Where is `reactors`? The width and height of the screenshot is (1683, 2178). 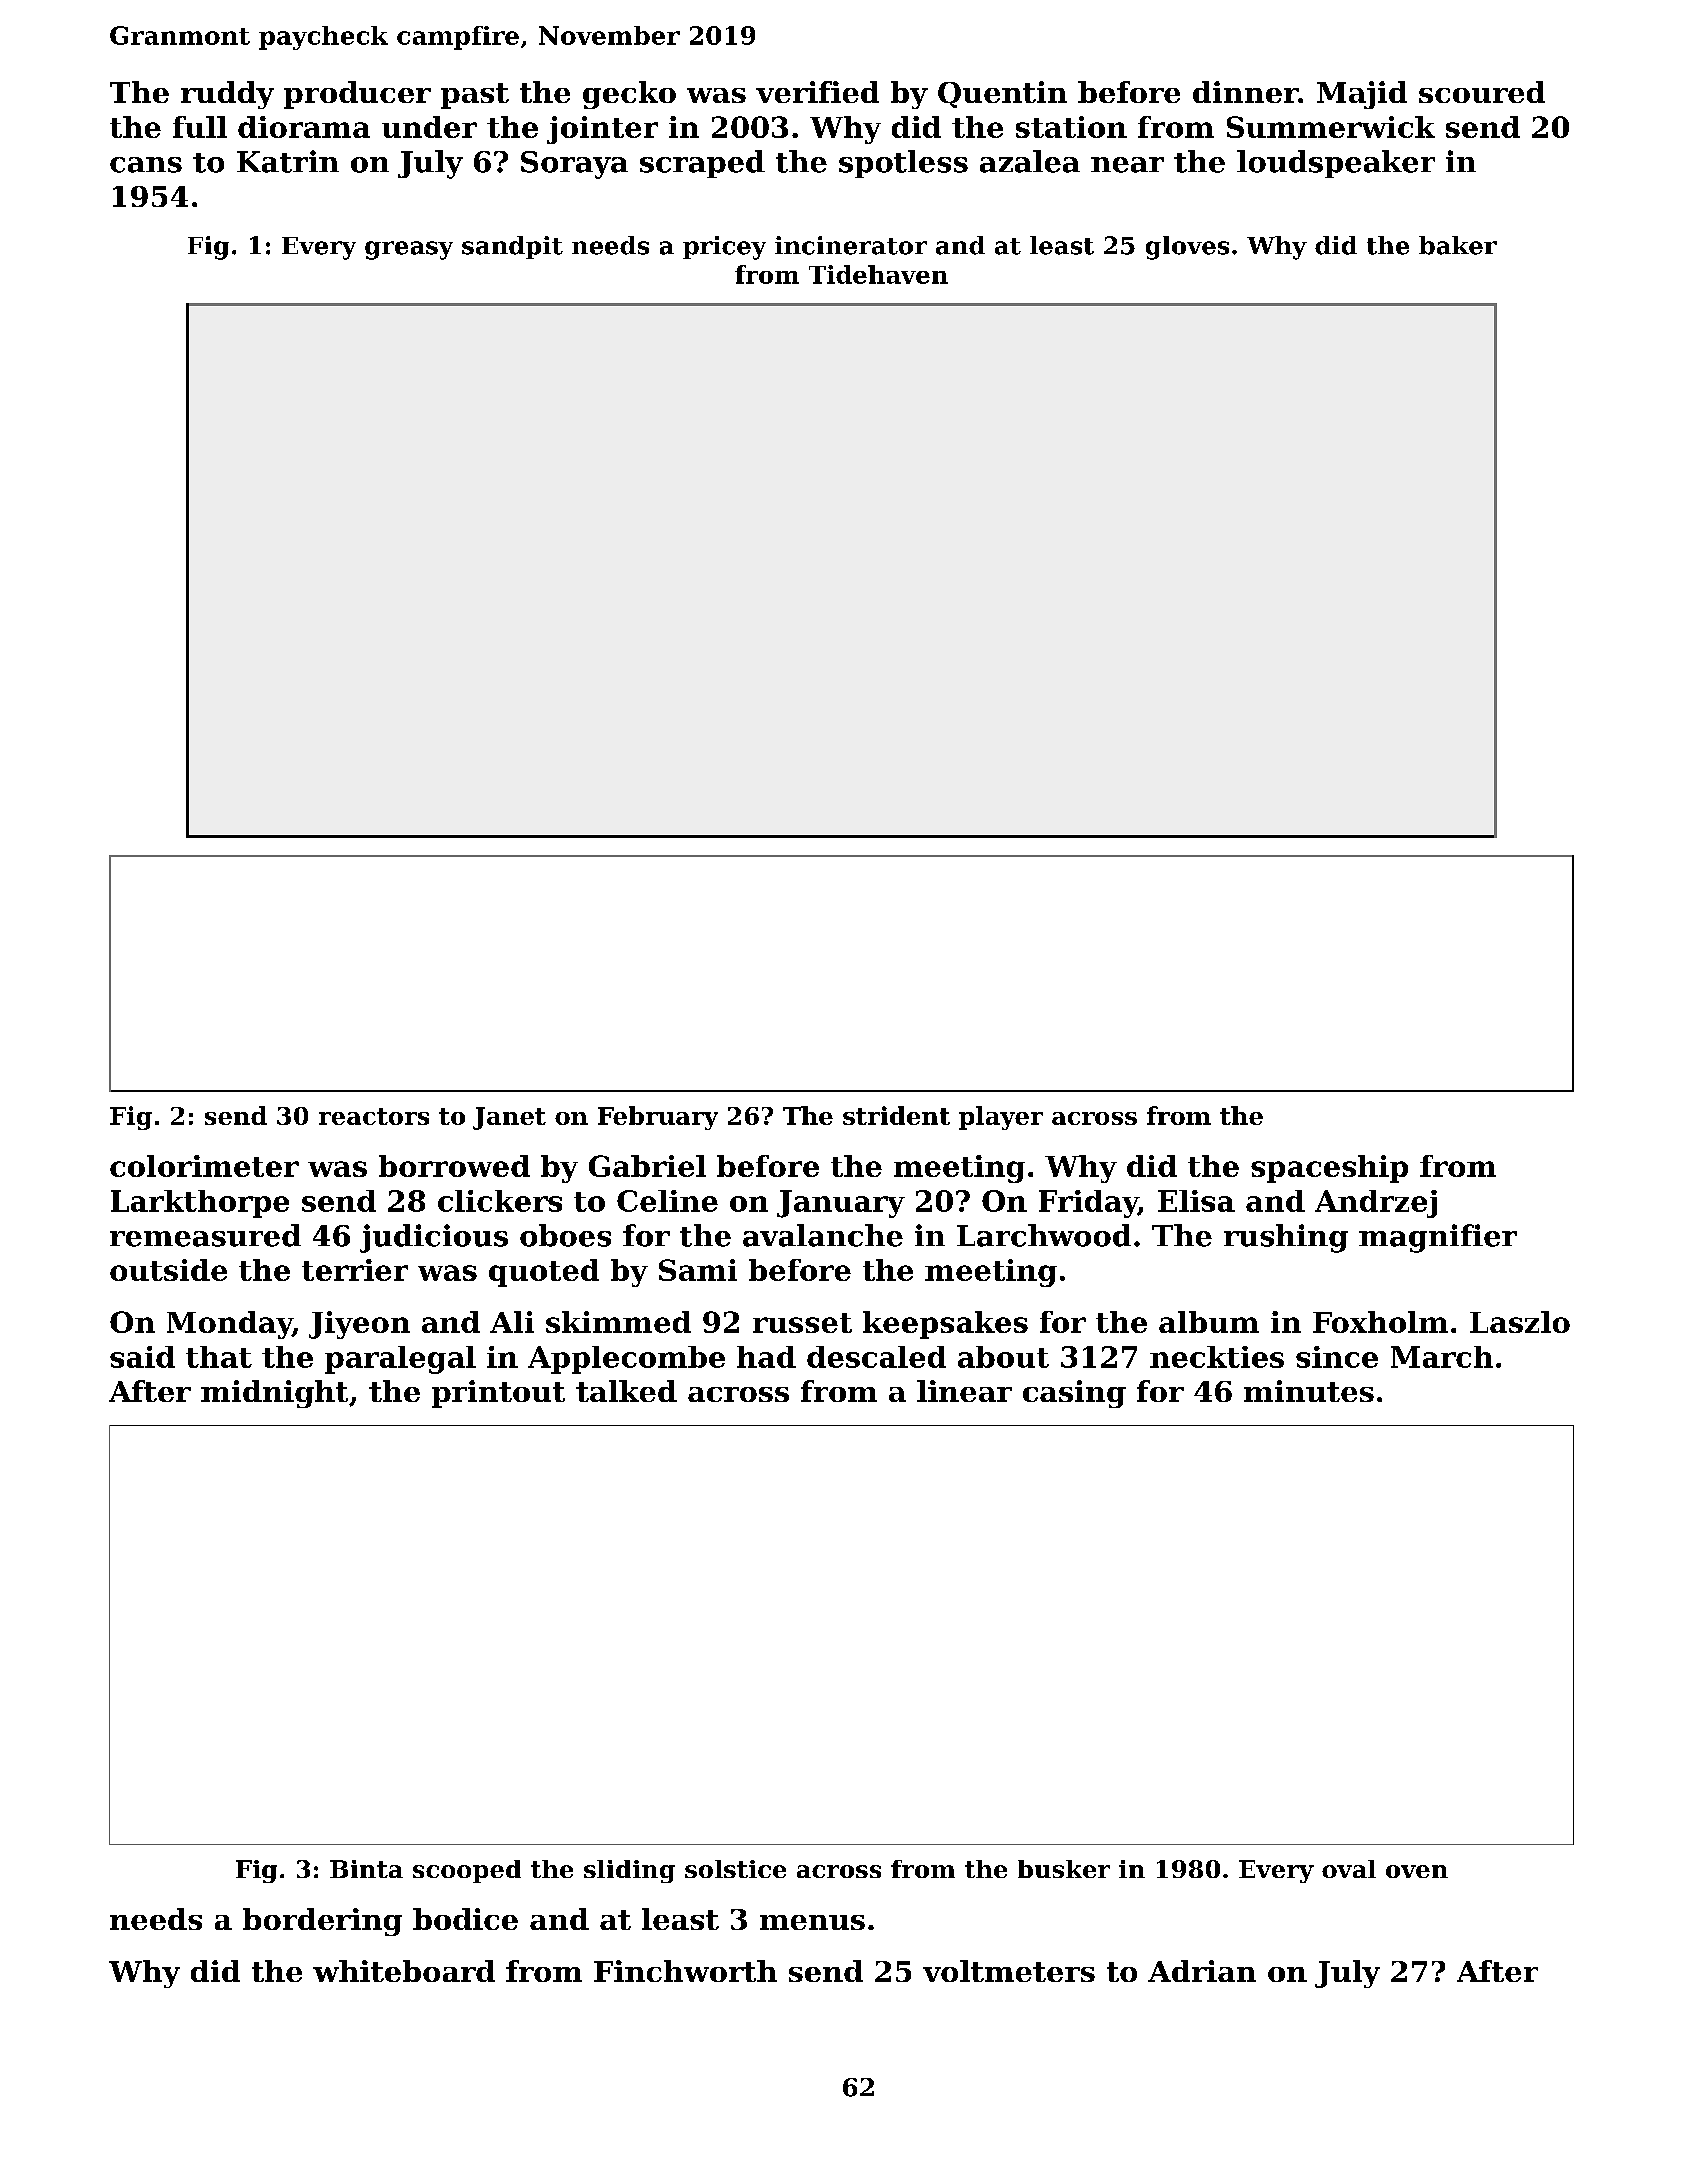 reactors is located at coordinates (374, 1116).
